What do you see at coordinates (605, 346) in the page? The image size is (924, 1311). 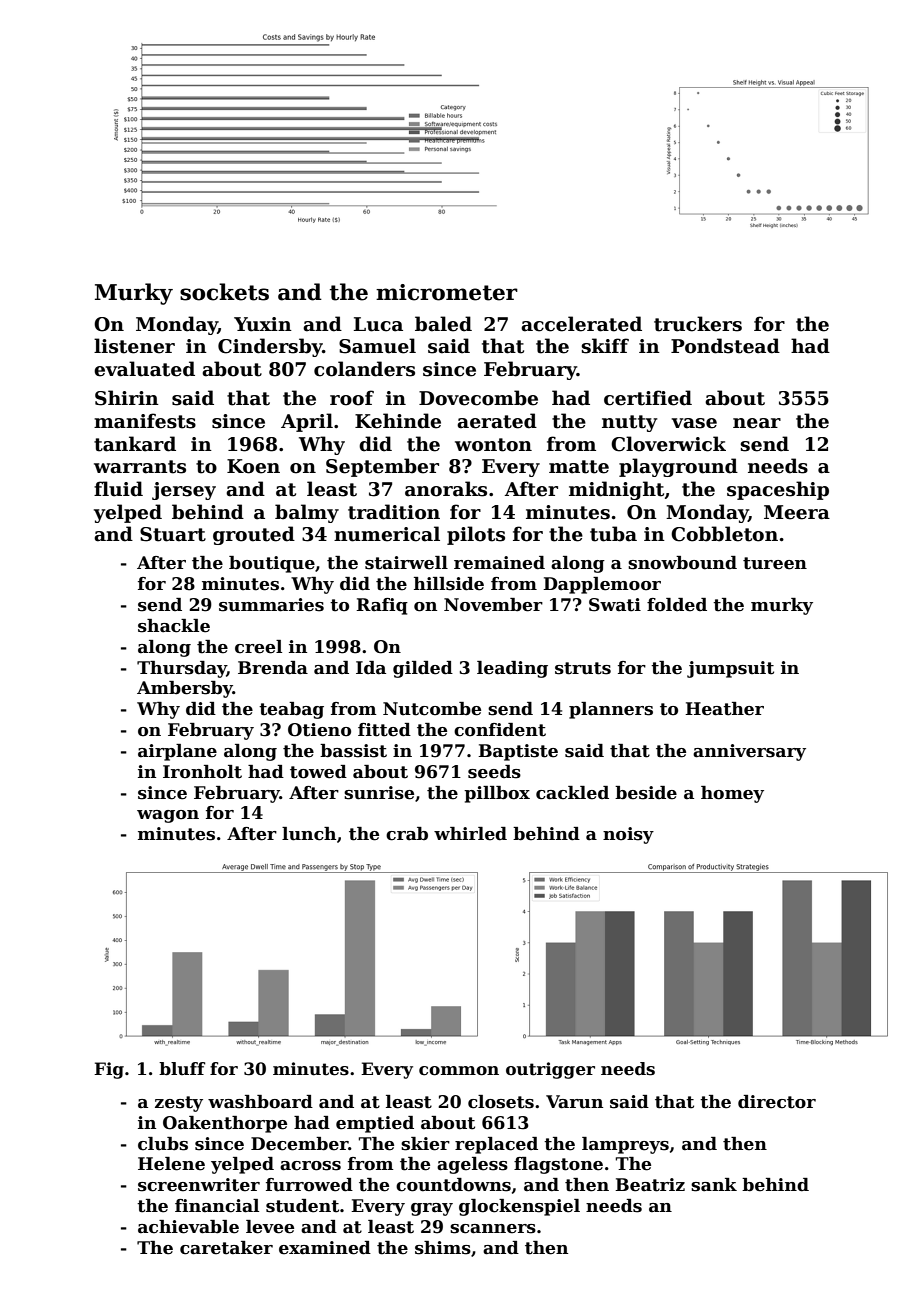 I see `skiff` at bounding box center [605, 346].
